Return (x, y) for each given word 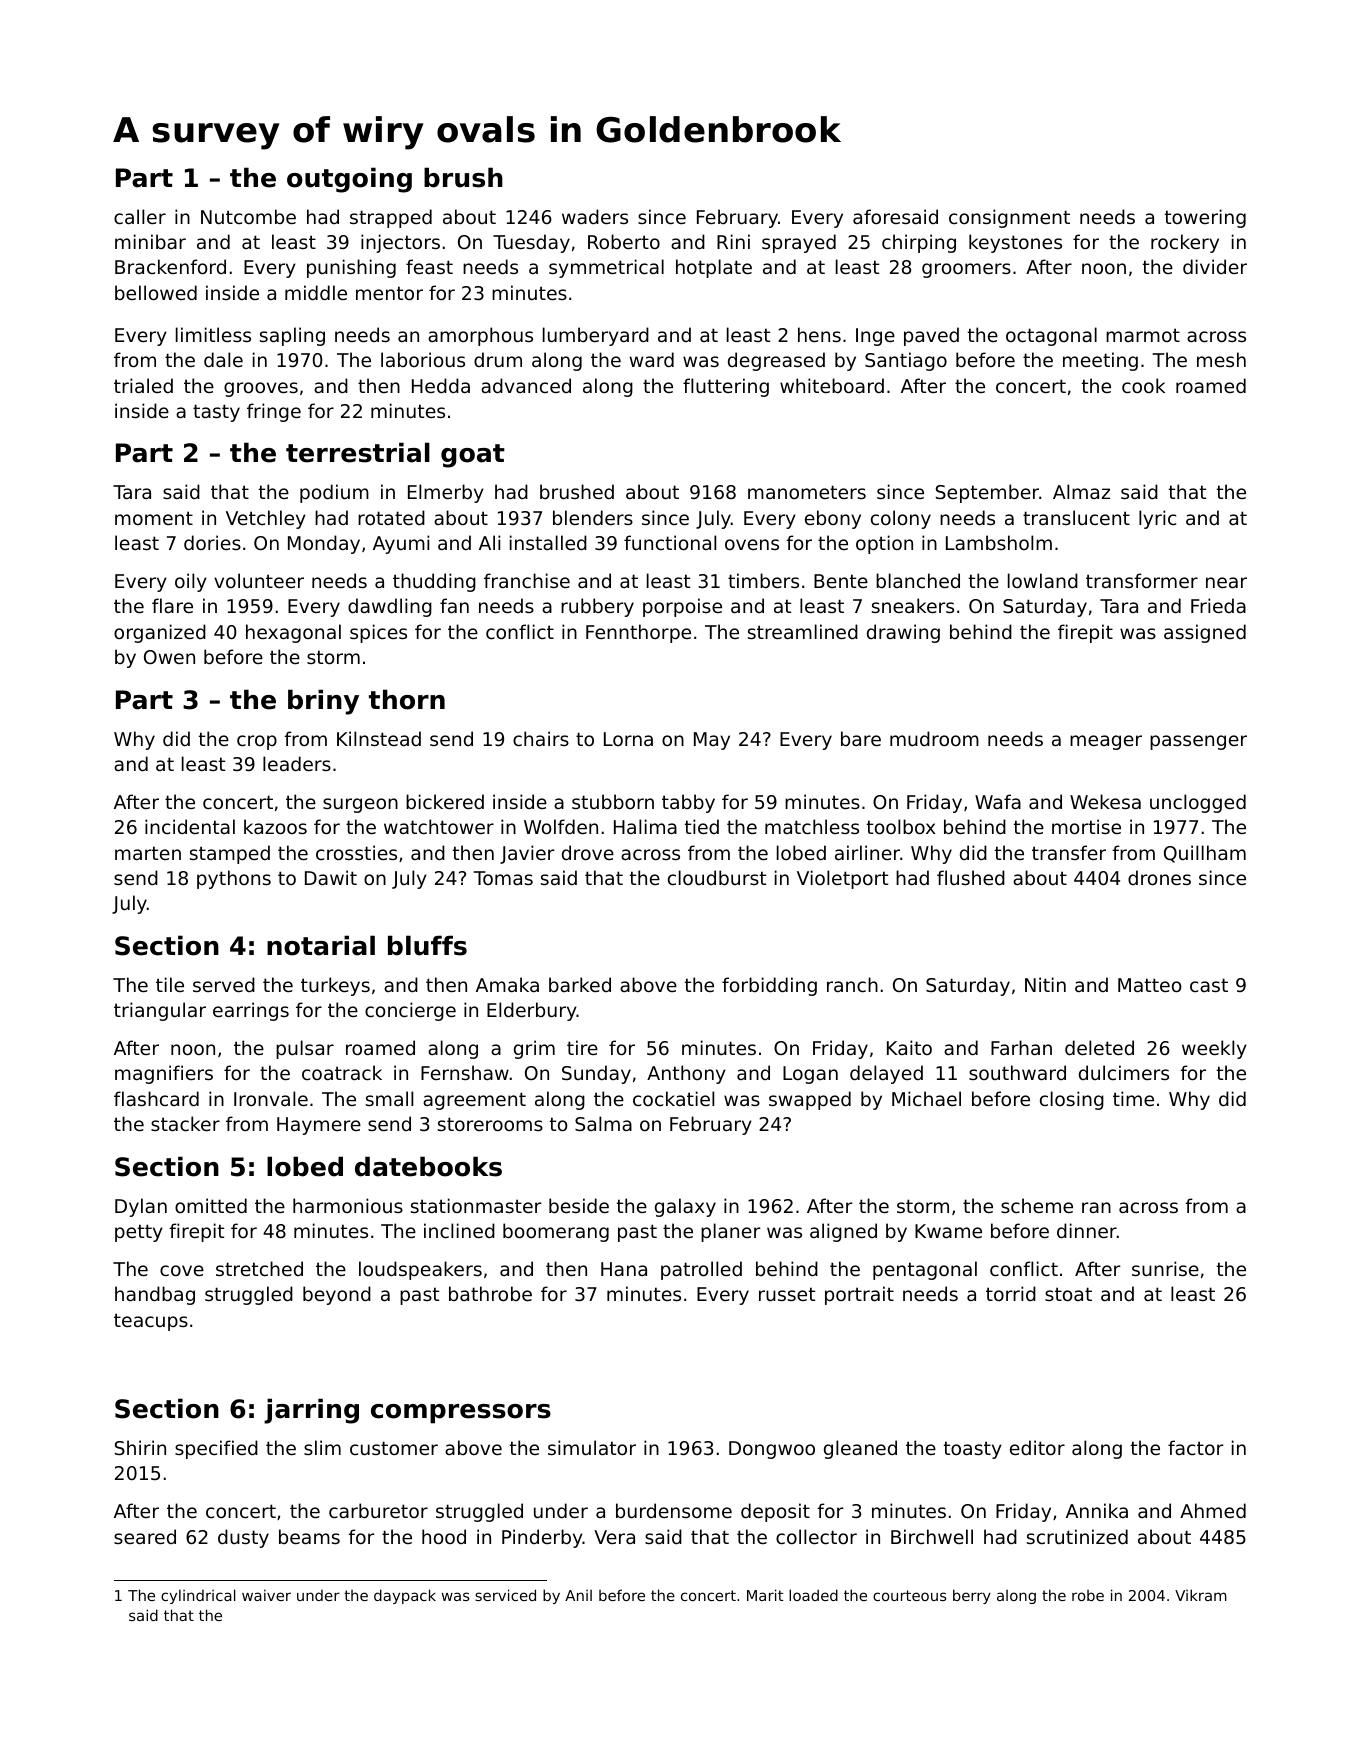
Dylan (141, 1207)
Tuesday (531, 243)
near (1226, 582)
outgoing (349, 180)
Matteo (1150, 985)
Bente (841, 581)
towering (1205, 218)
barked (580, 984)
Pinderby (542, 1538)
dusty (243, 1538)
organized (160, 633)
